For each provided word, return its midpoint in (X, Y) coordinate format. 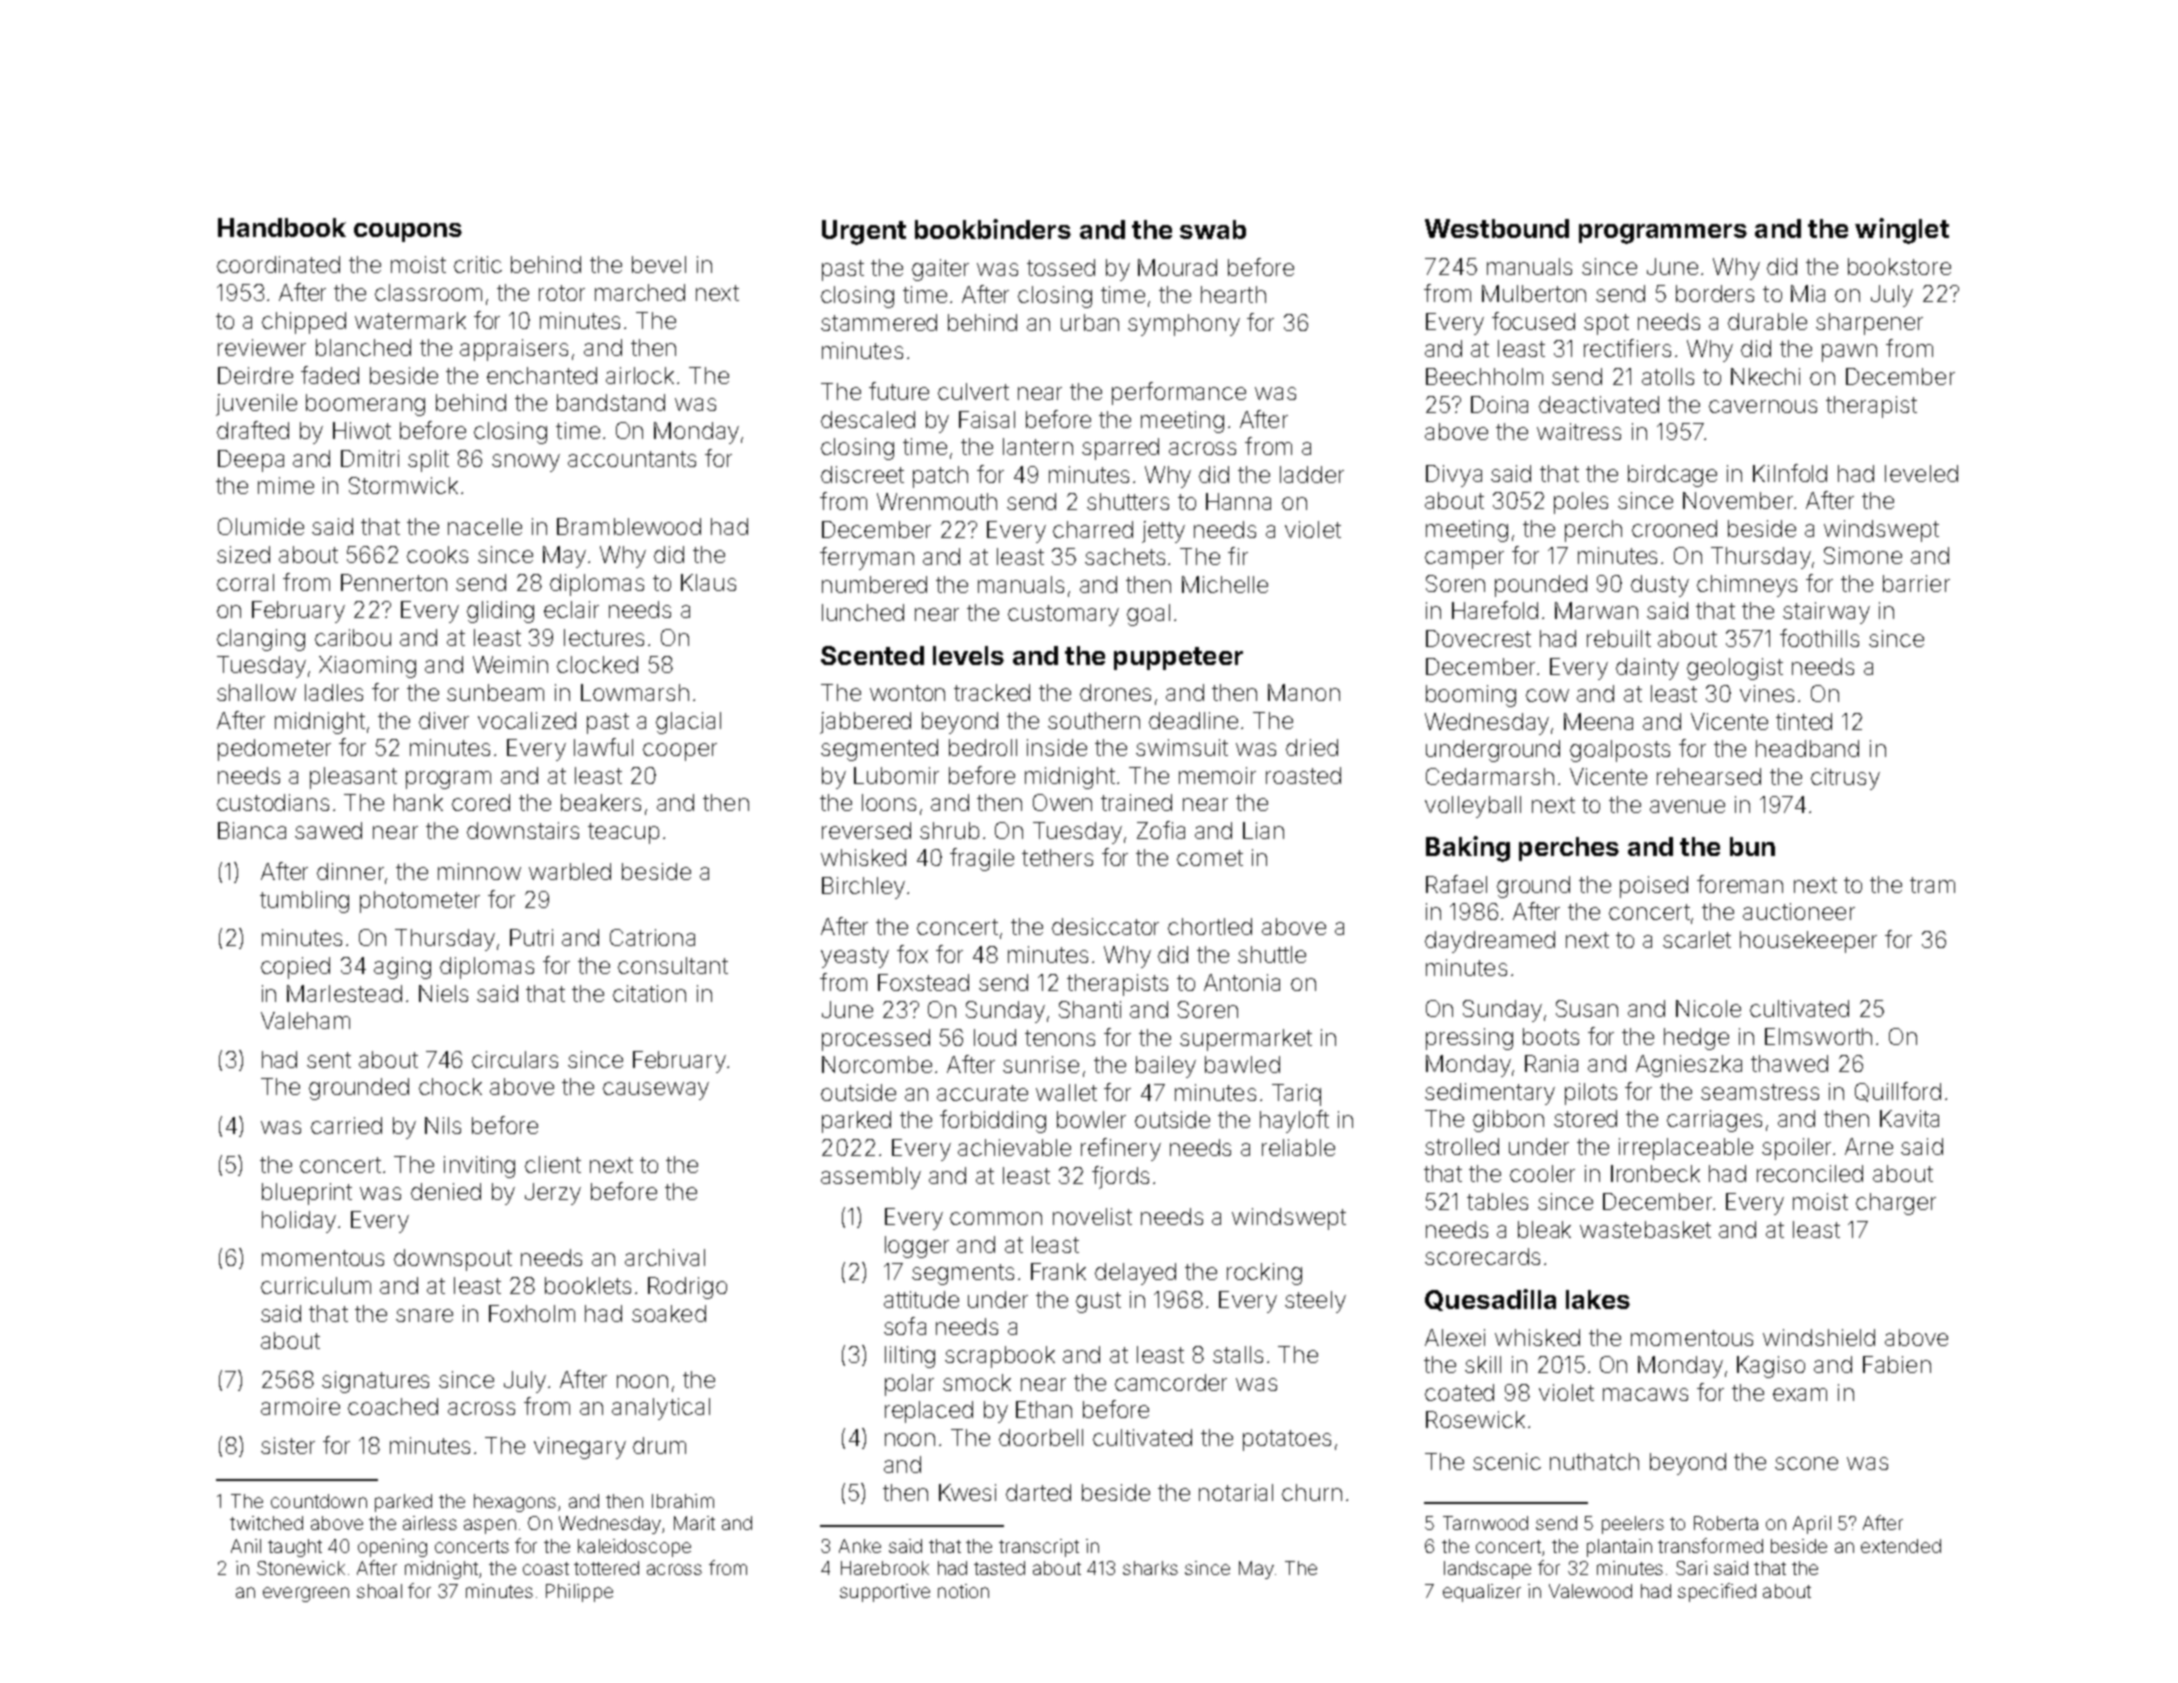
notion (963, 1591)
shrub (949, 830)
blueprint (307, 1194)
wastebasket (1645, 1229)
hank (418, 802)
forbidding (993, 1121)
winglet (1902, 231)
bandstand (611, 402)
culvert (973, 391)
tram (1932, 885)
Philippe (579, 1593)
